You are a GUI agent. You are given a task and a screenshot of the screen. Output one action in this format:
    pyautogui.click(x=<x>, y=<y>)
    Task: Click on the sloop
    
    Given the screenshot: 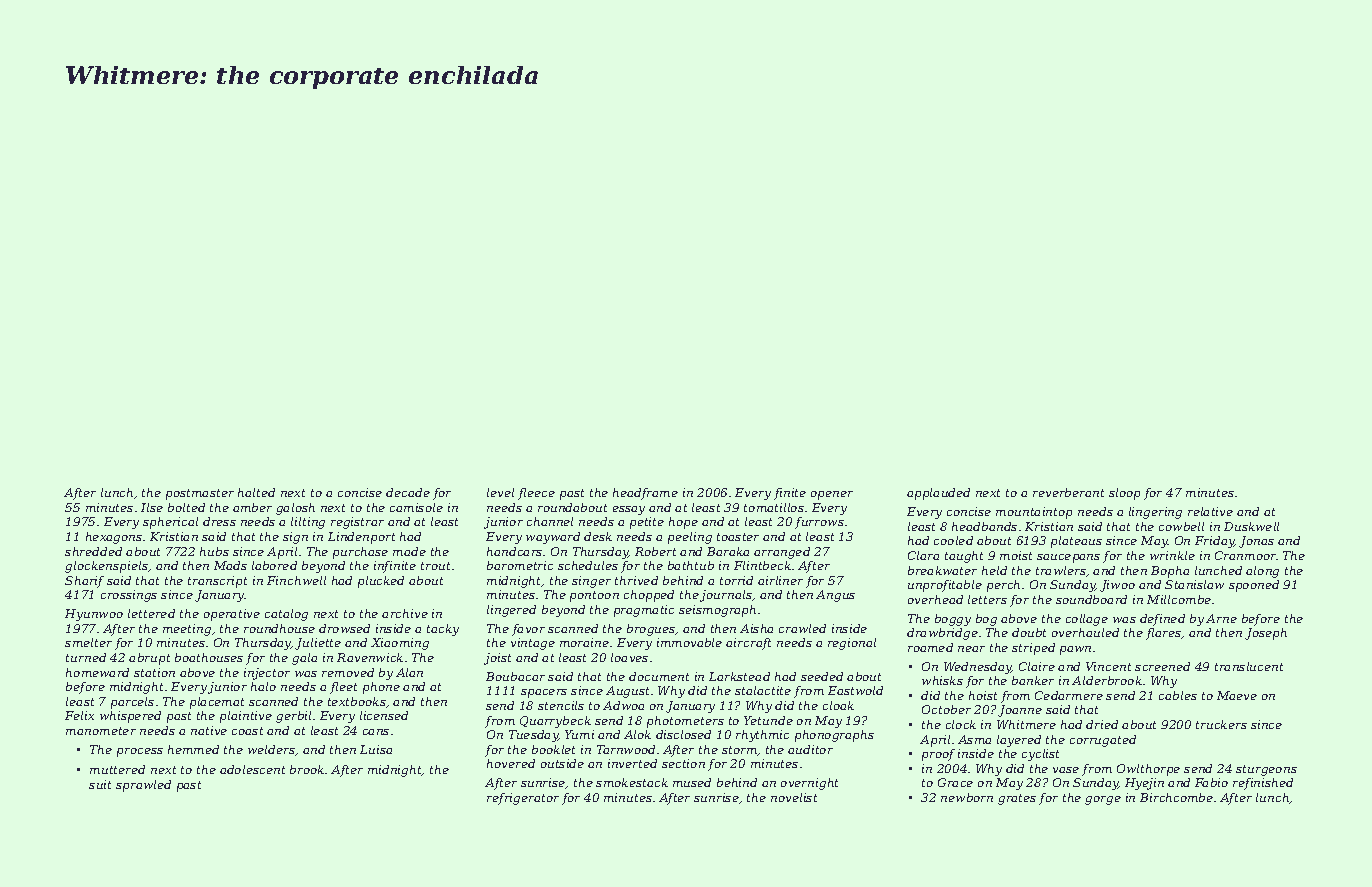 What is the action you would take?
    pyautogui.click(x=1124, y=494)
